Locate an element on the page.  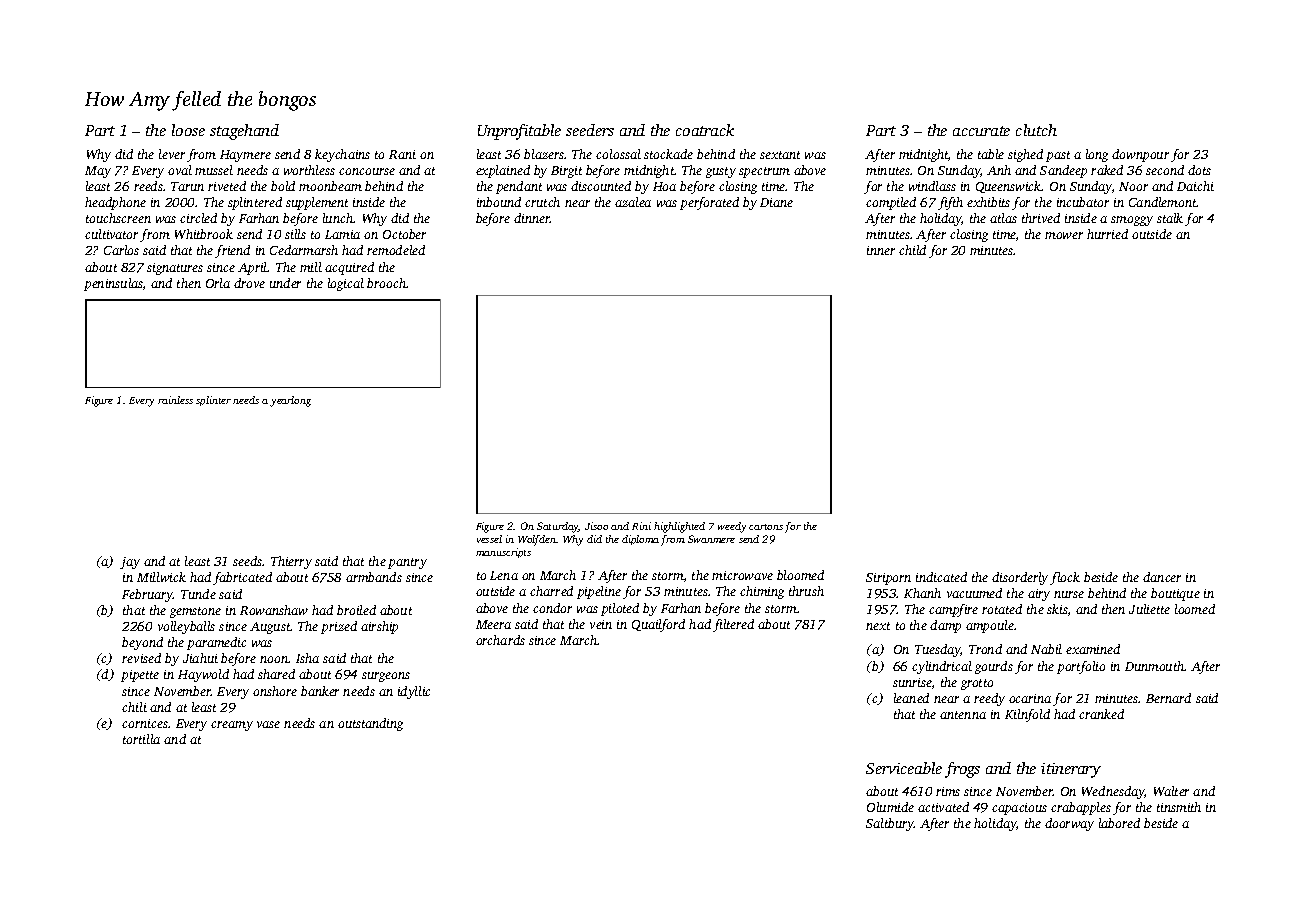
friend is located at coordinates (232, 251).
